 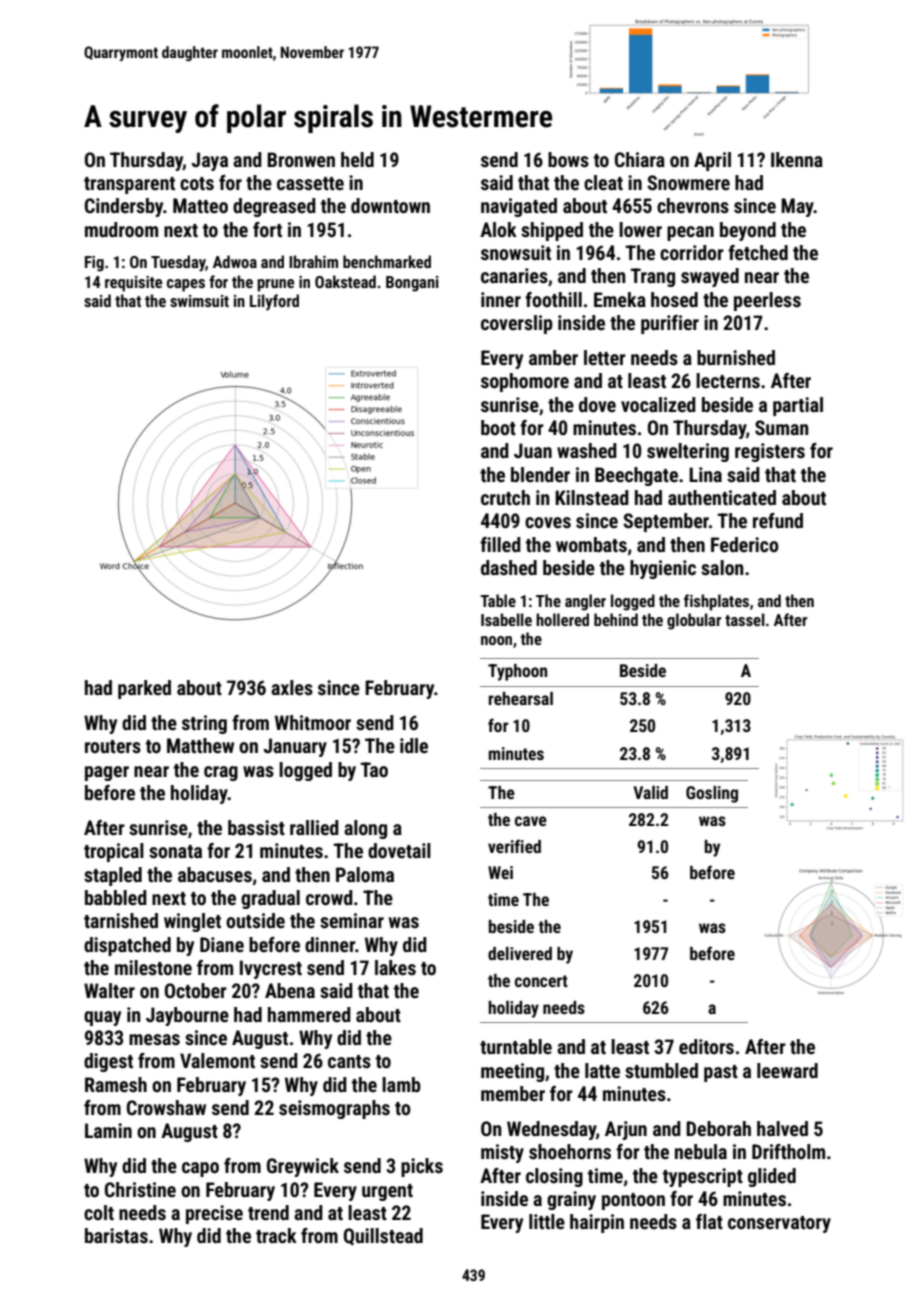 I want to click on foothill, so click(x=553, y=299).
